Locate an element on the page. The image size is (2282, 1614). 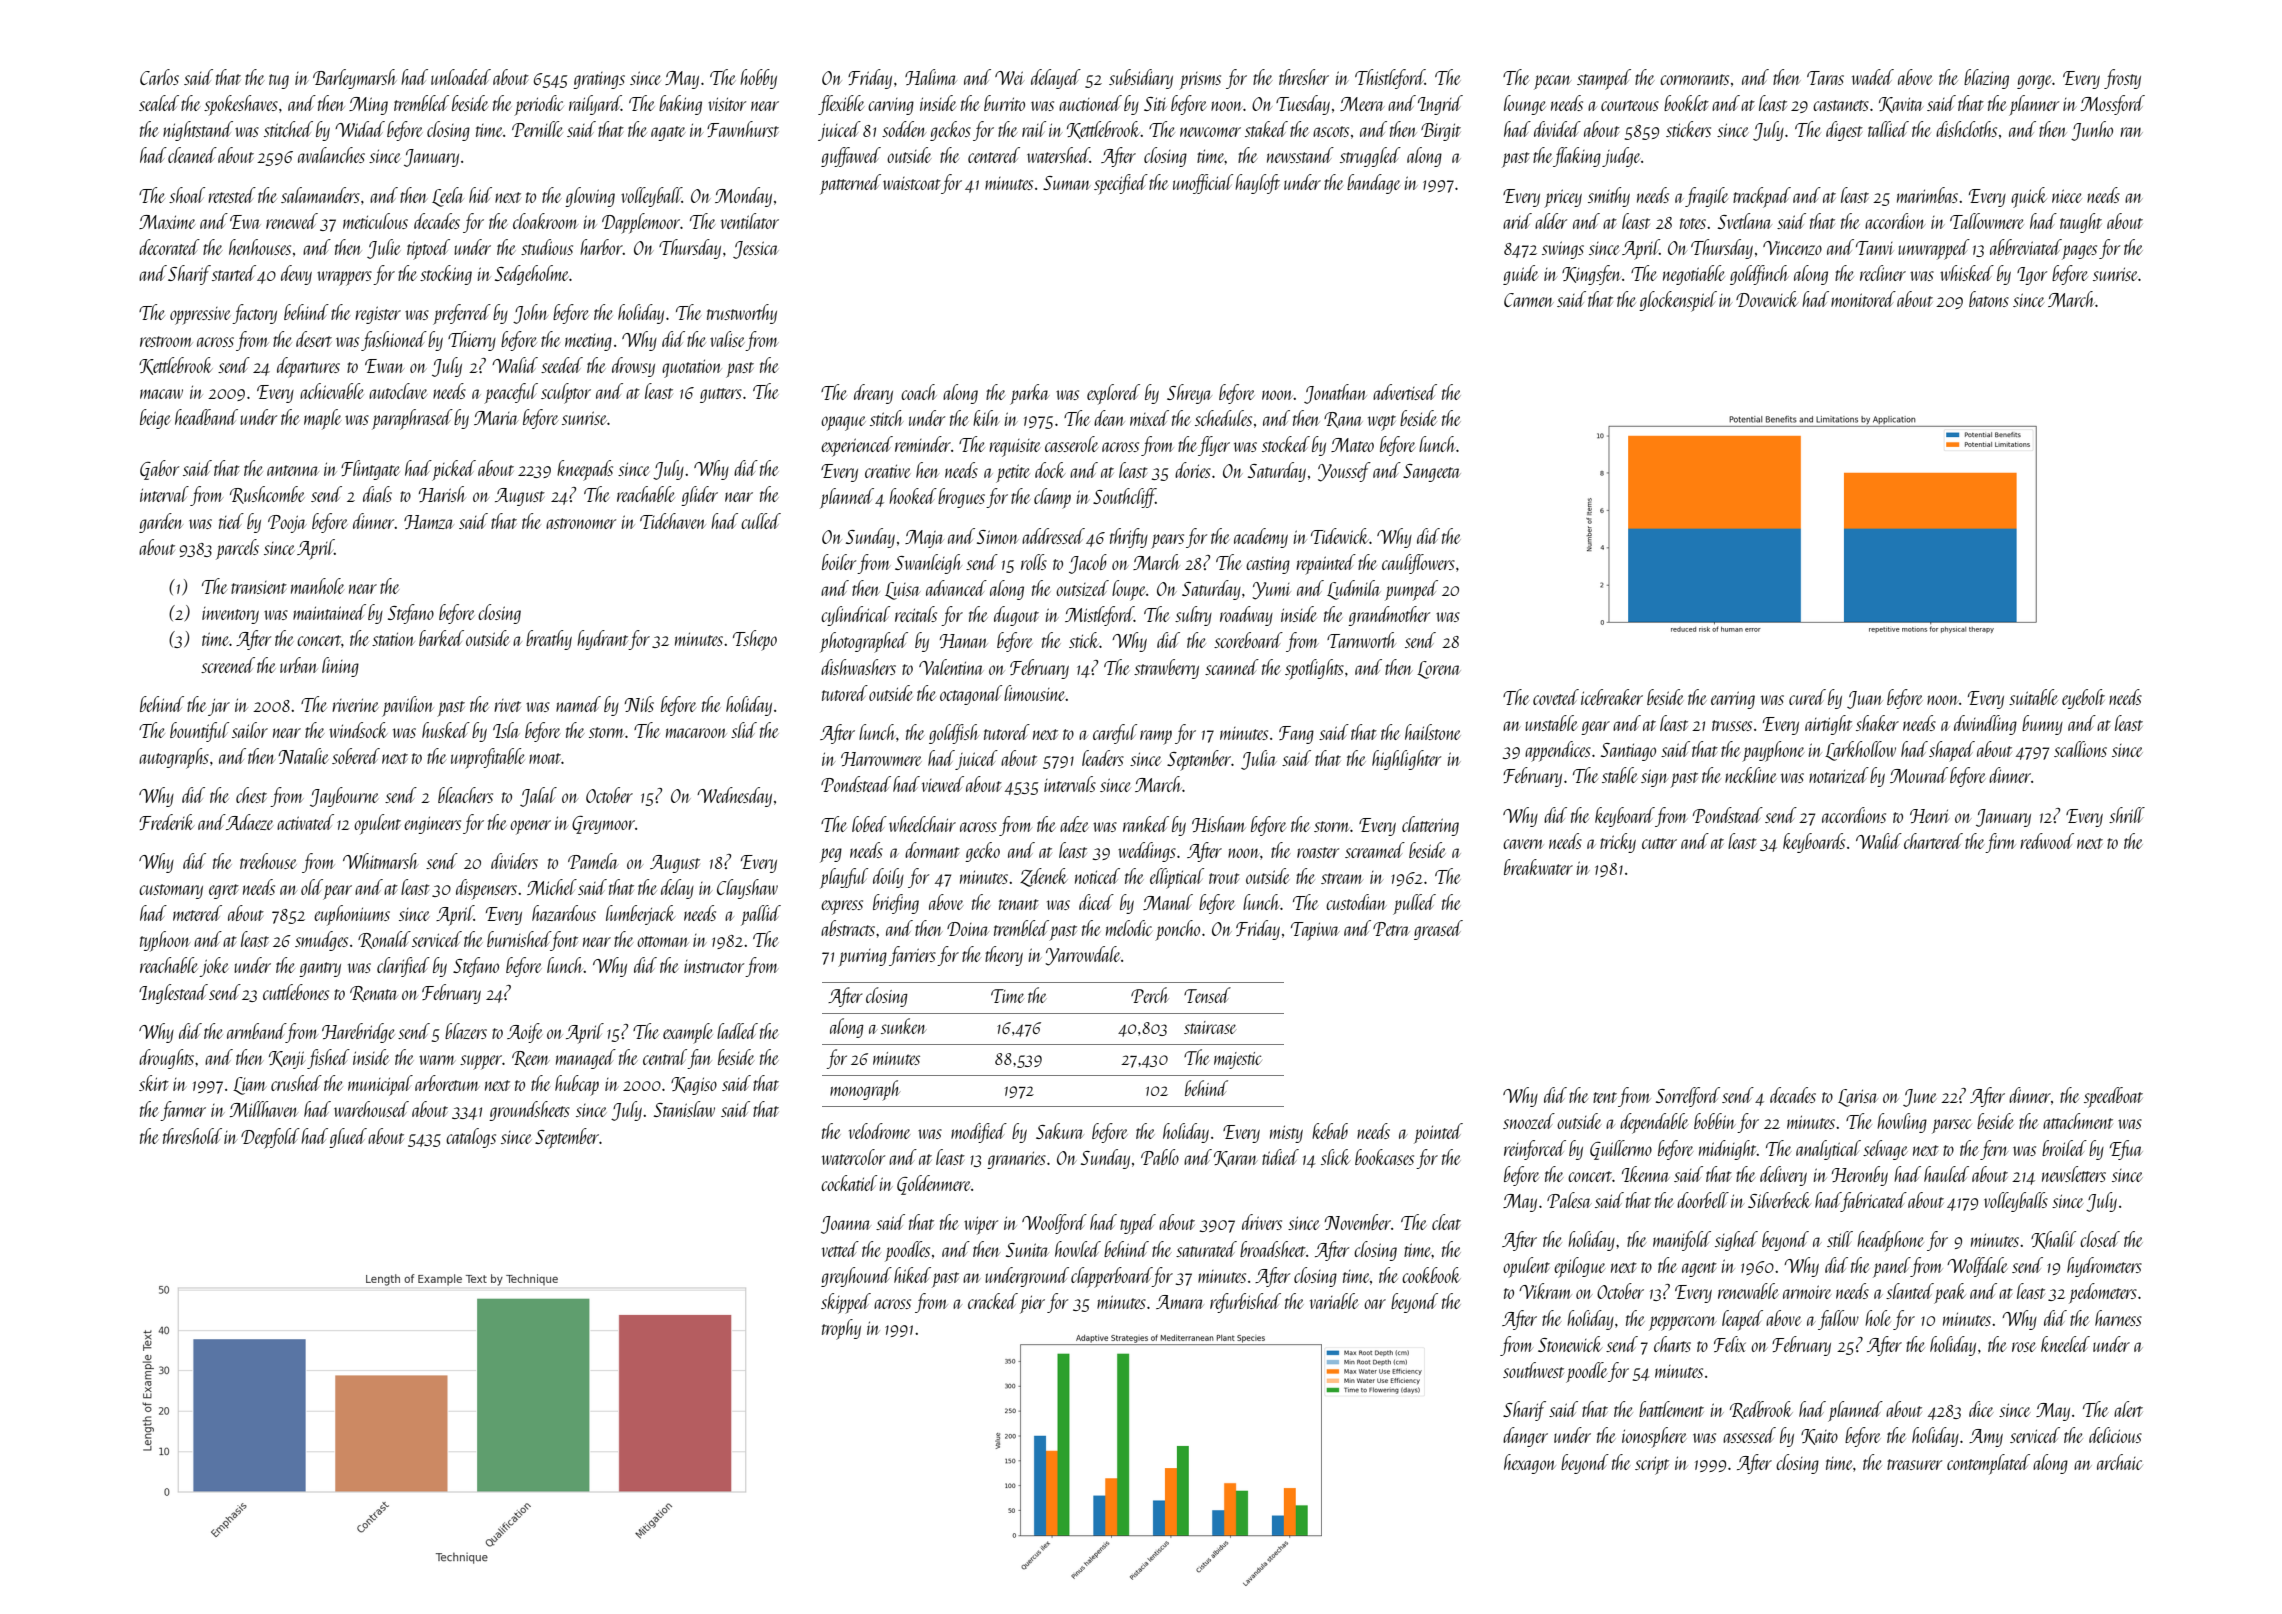
Larisa is located at coordinates (1858, 1098).
